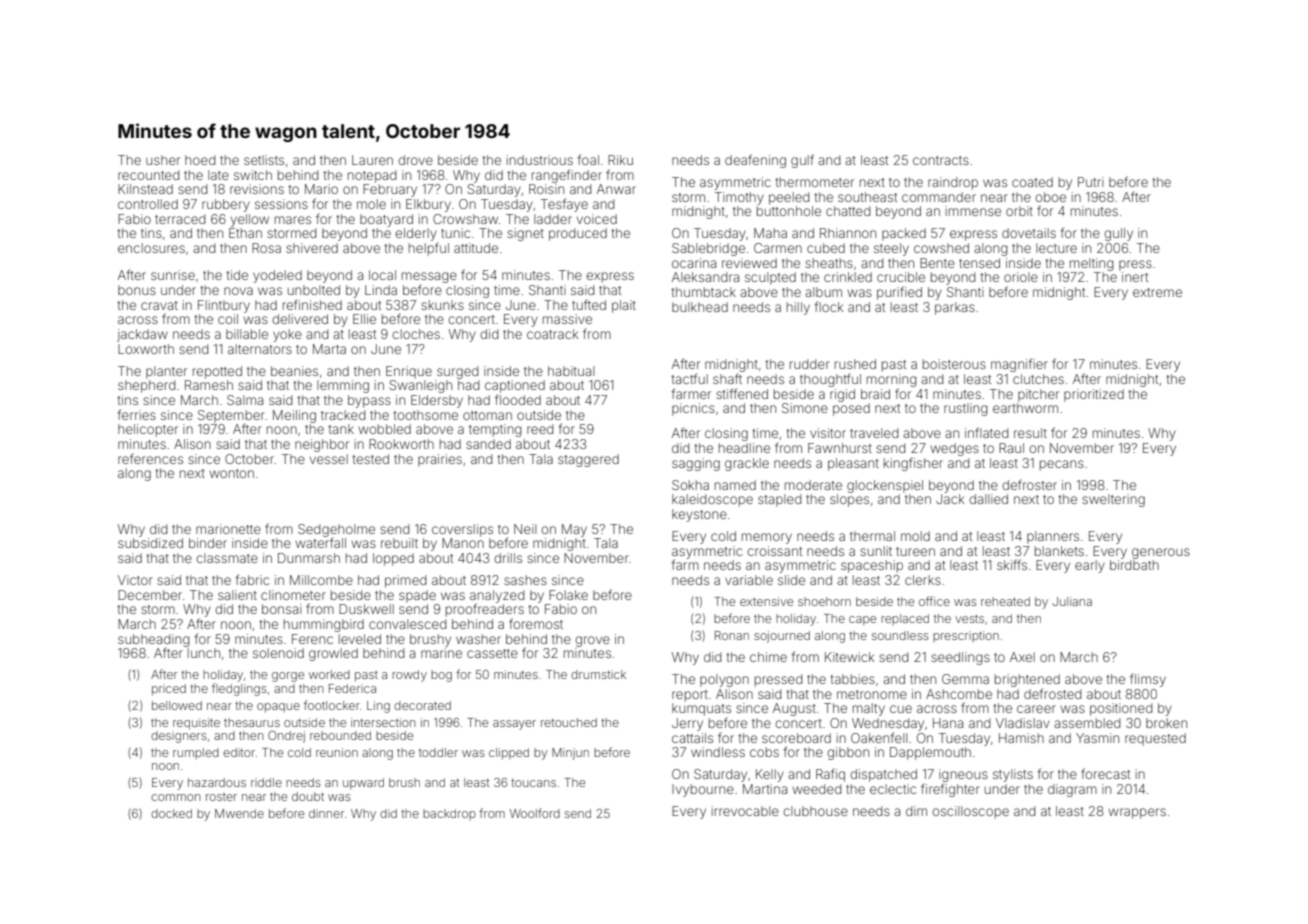  Describe the element at coordinates (1091, 182) in the screenshot. I see `Putri` at that location.
